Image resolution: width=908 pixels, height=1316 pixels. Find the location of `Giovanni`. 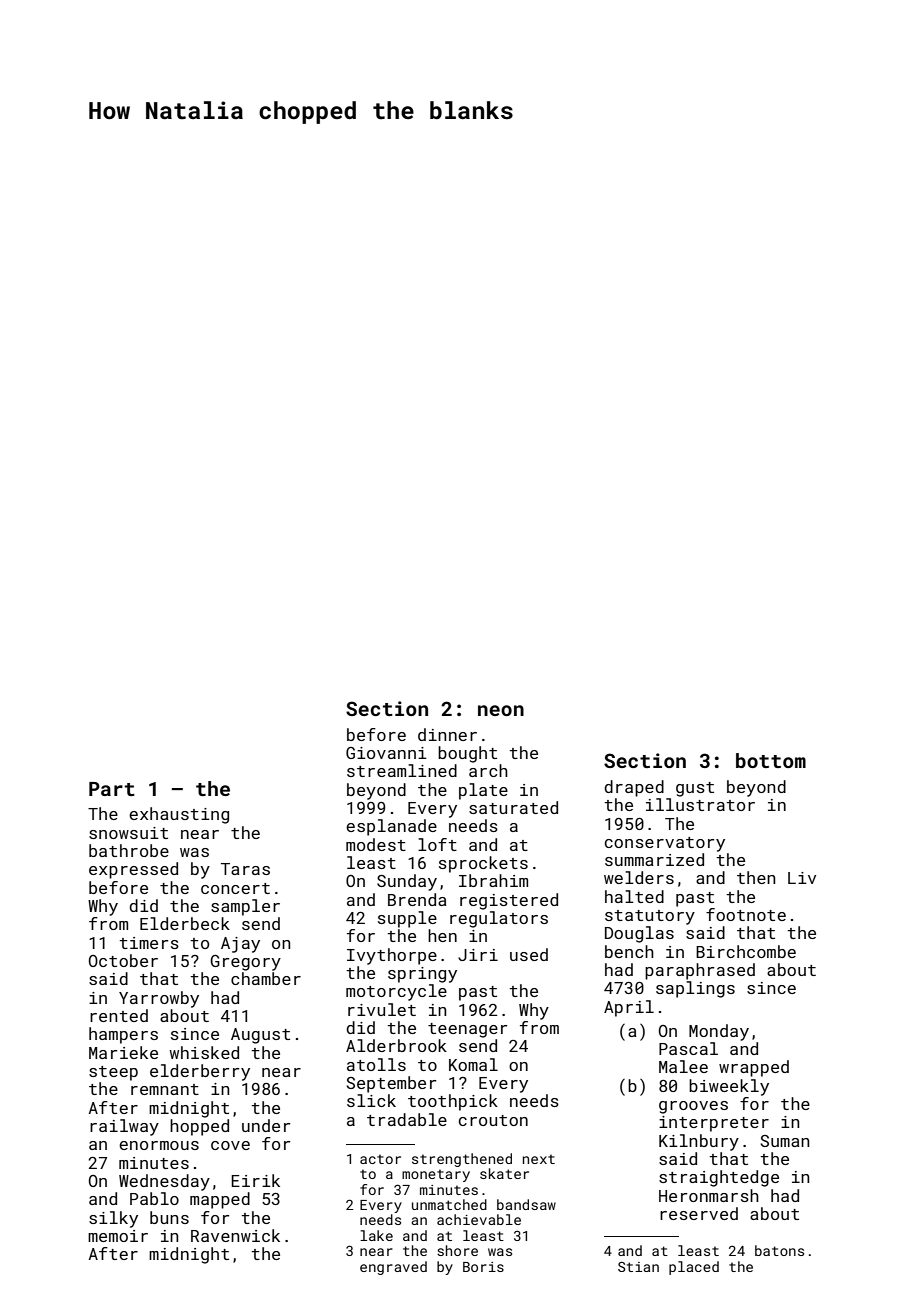

Giovanni is located at coordinates (386, 753).
